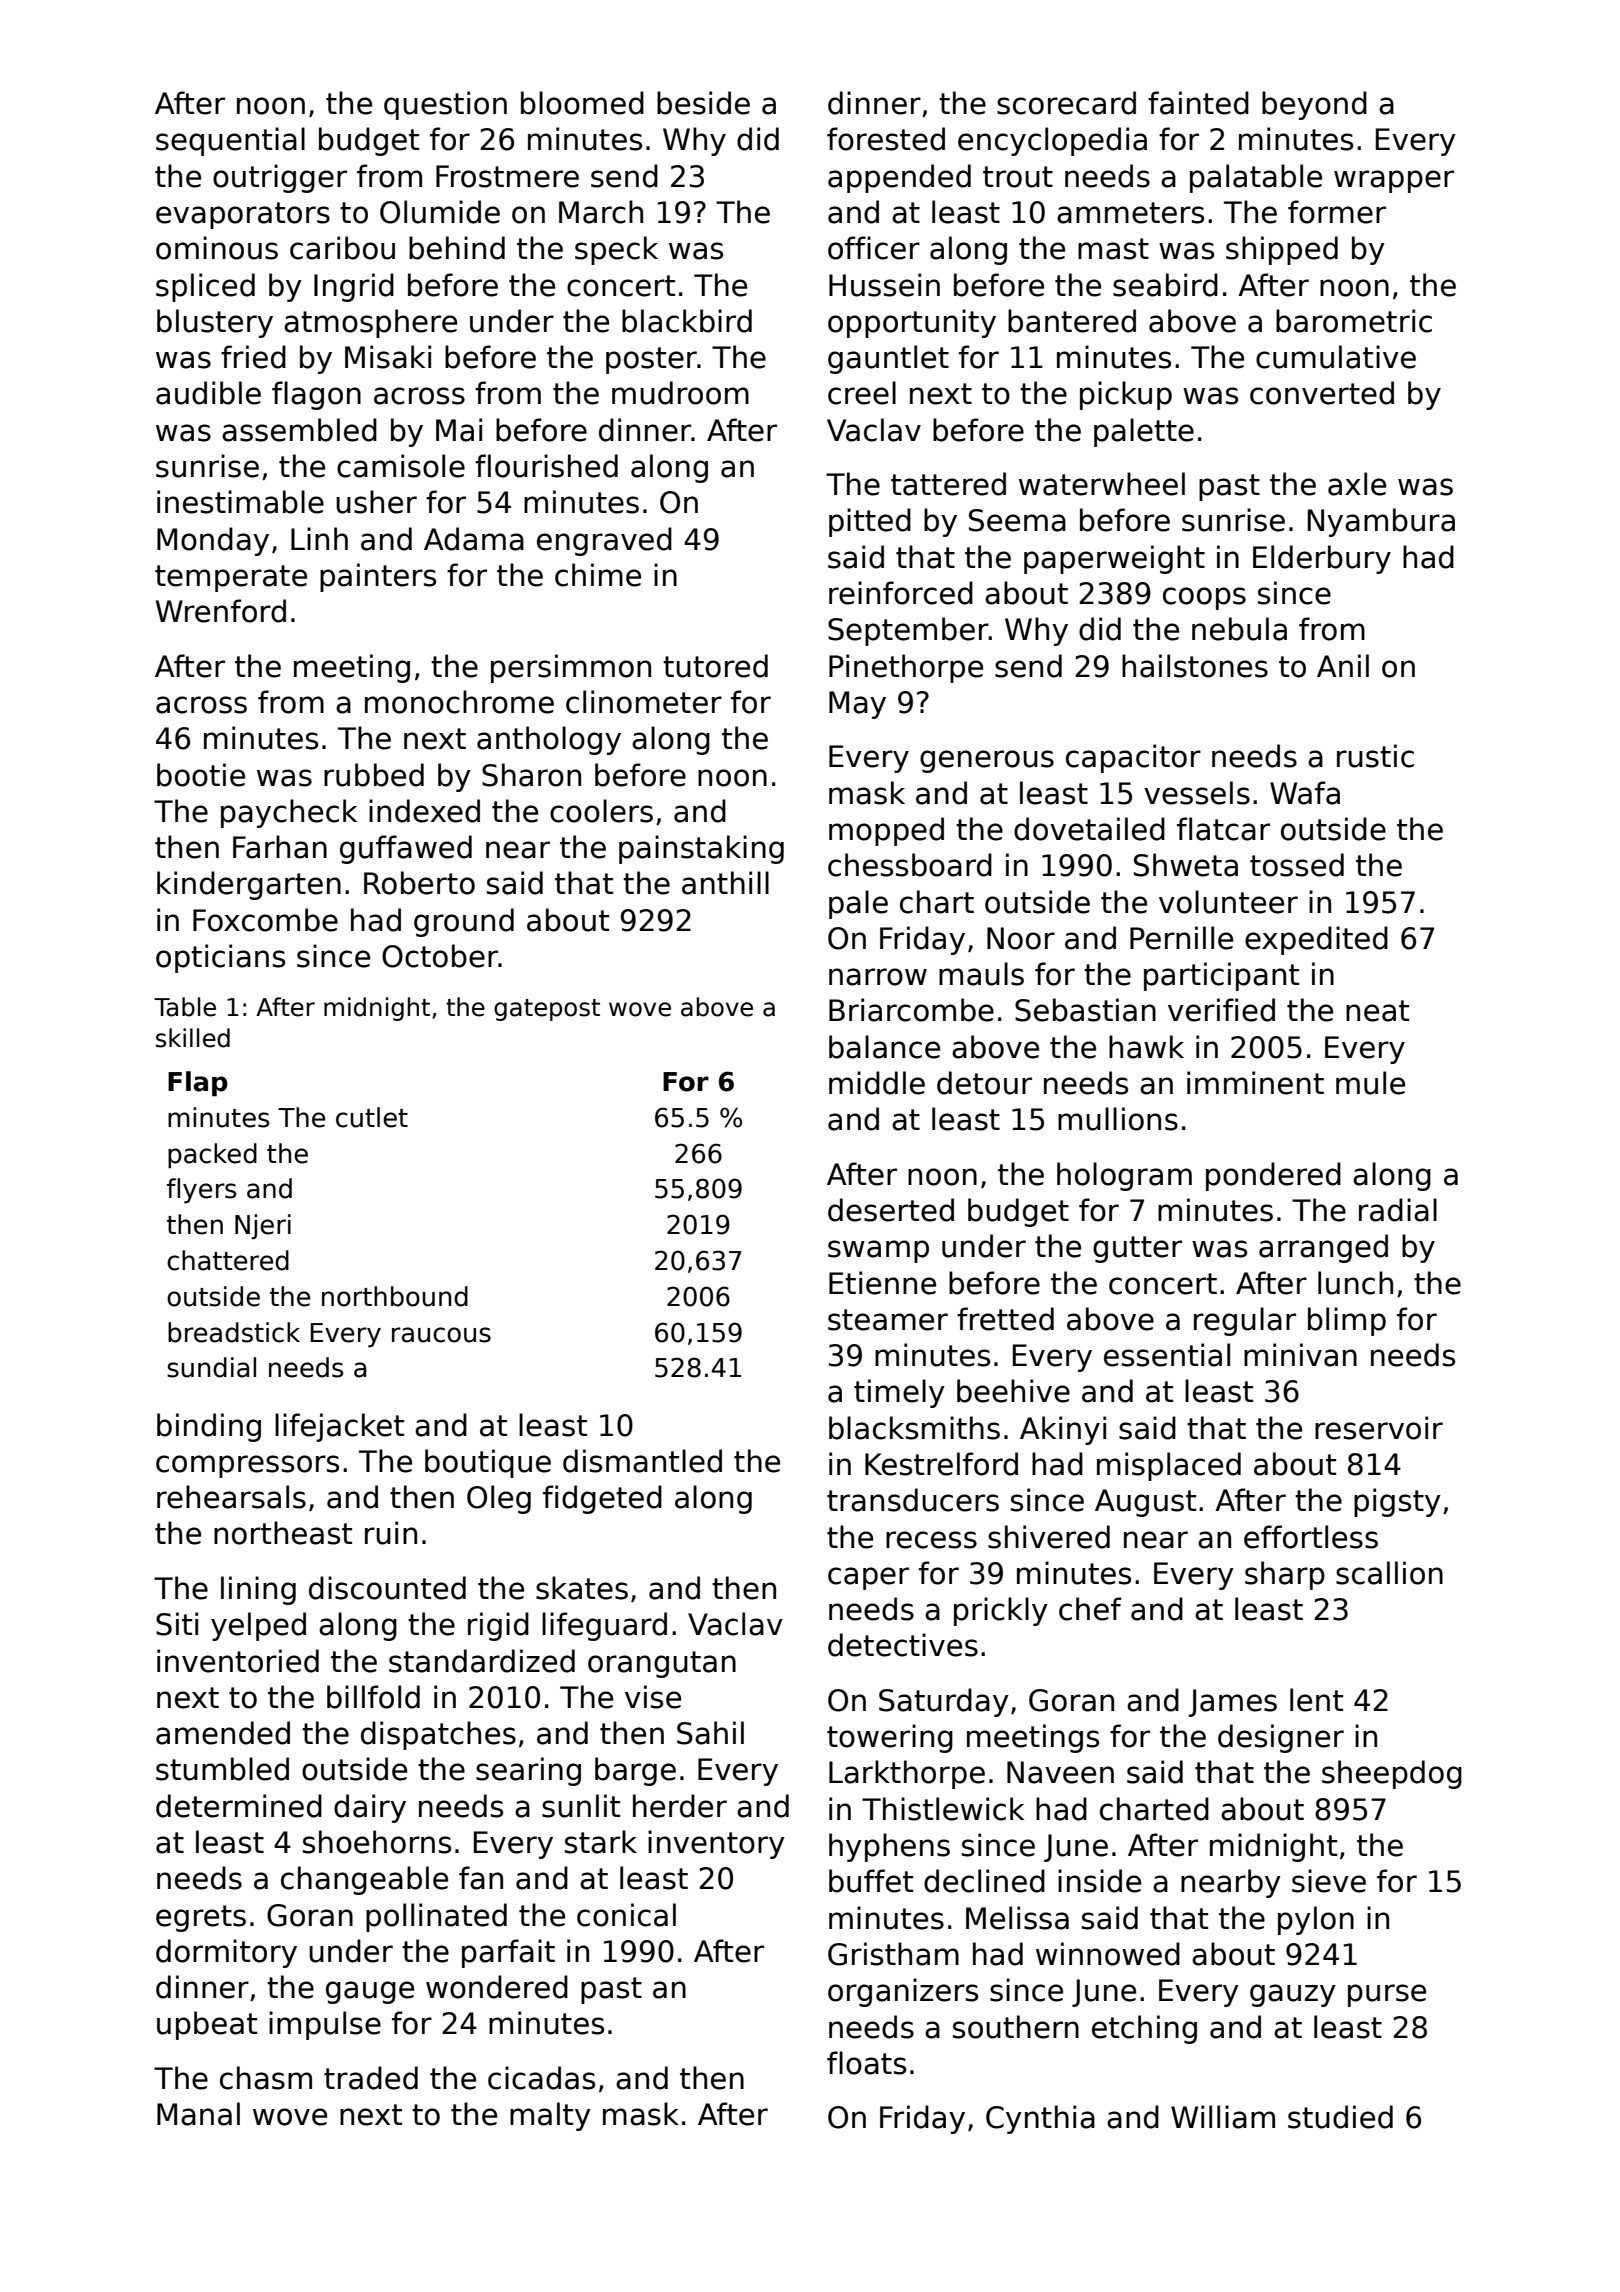 The width and height of the screenshot is (1620, 2292). What do you see at coordinates (1273, 1176) in the screenshot?
I see `pondered` at bounding box center [1273, 1176].
